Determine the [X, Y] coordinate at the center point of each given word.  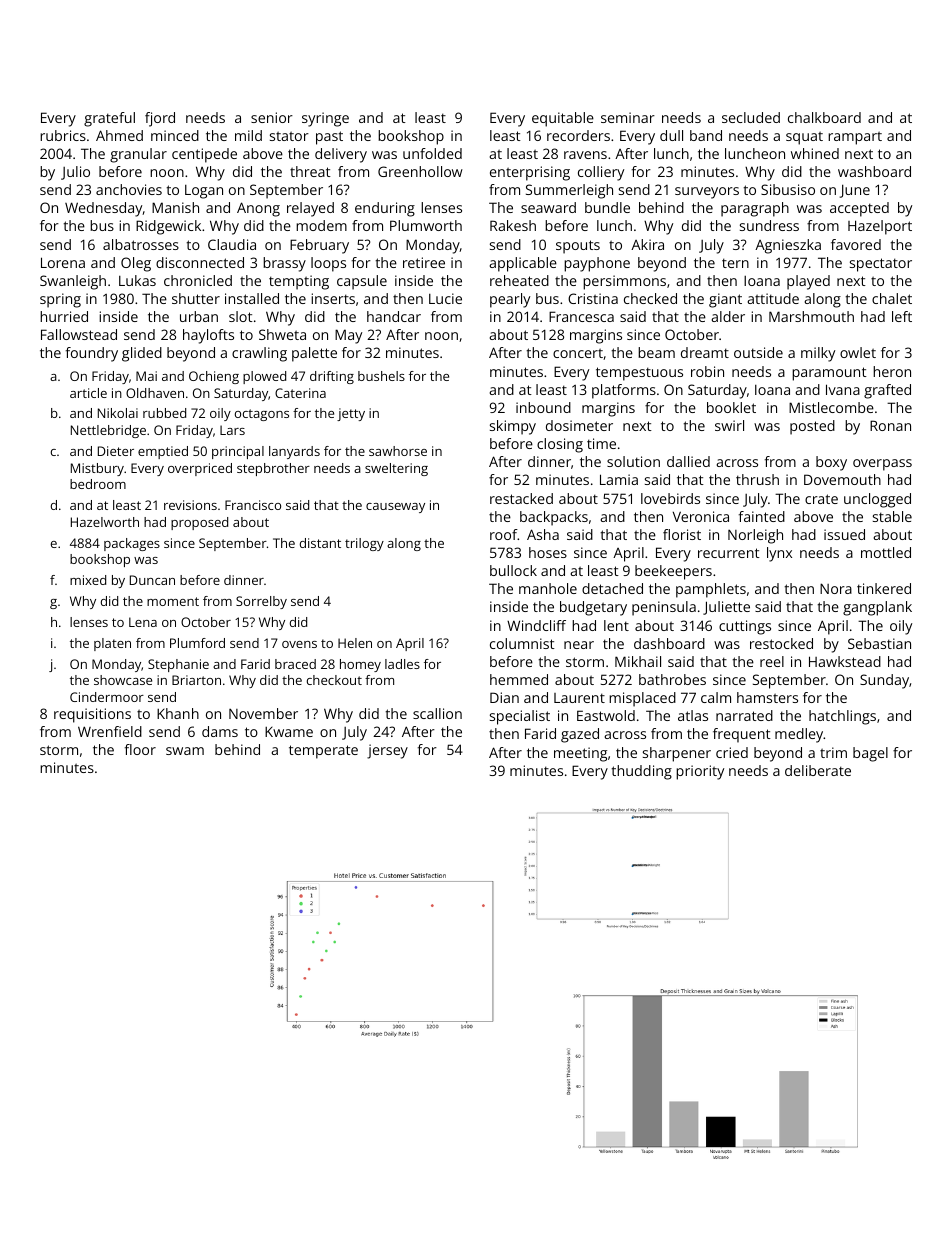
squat [804, 138]
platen [112, 644]
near [579, 645]
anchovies [129, 189]
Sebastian [879, 643]
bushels [381, 376]
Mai [146, 376]
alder [728, 316]
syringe [325, 119]
